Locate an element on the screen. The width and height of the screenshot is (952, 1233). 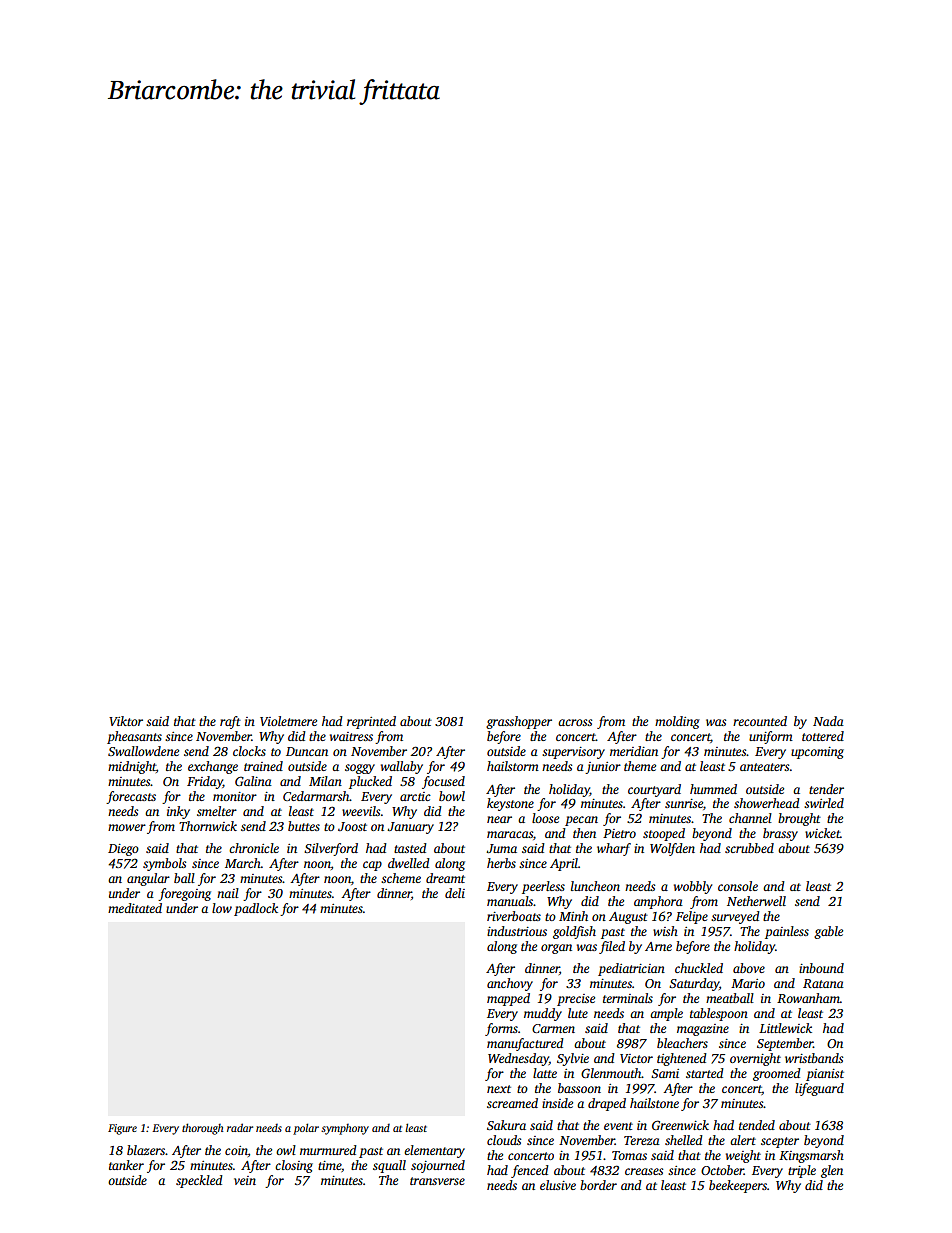
plucked is located at coordinates (370, 782).
